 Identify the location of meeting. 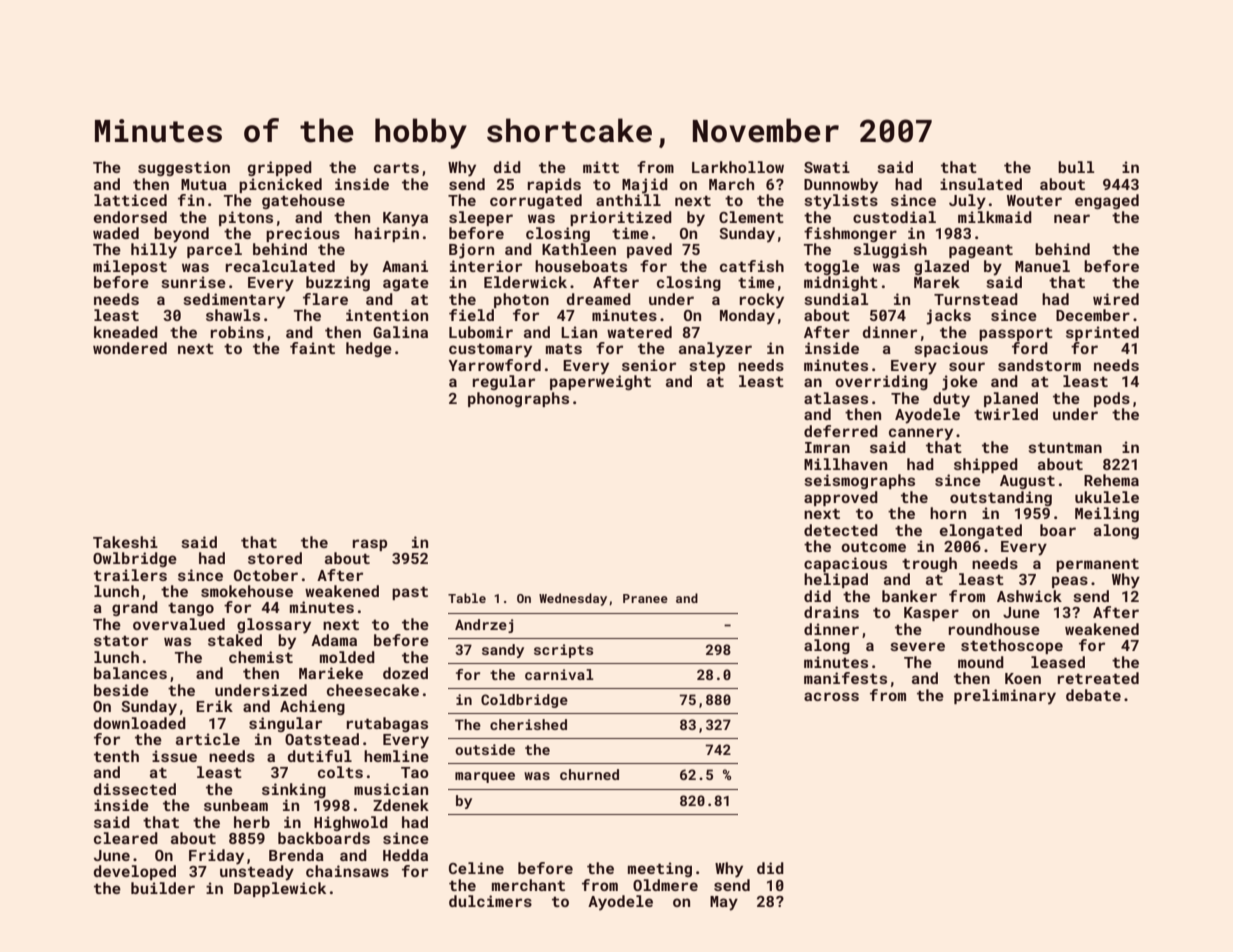
(660, 869).
